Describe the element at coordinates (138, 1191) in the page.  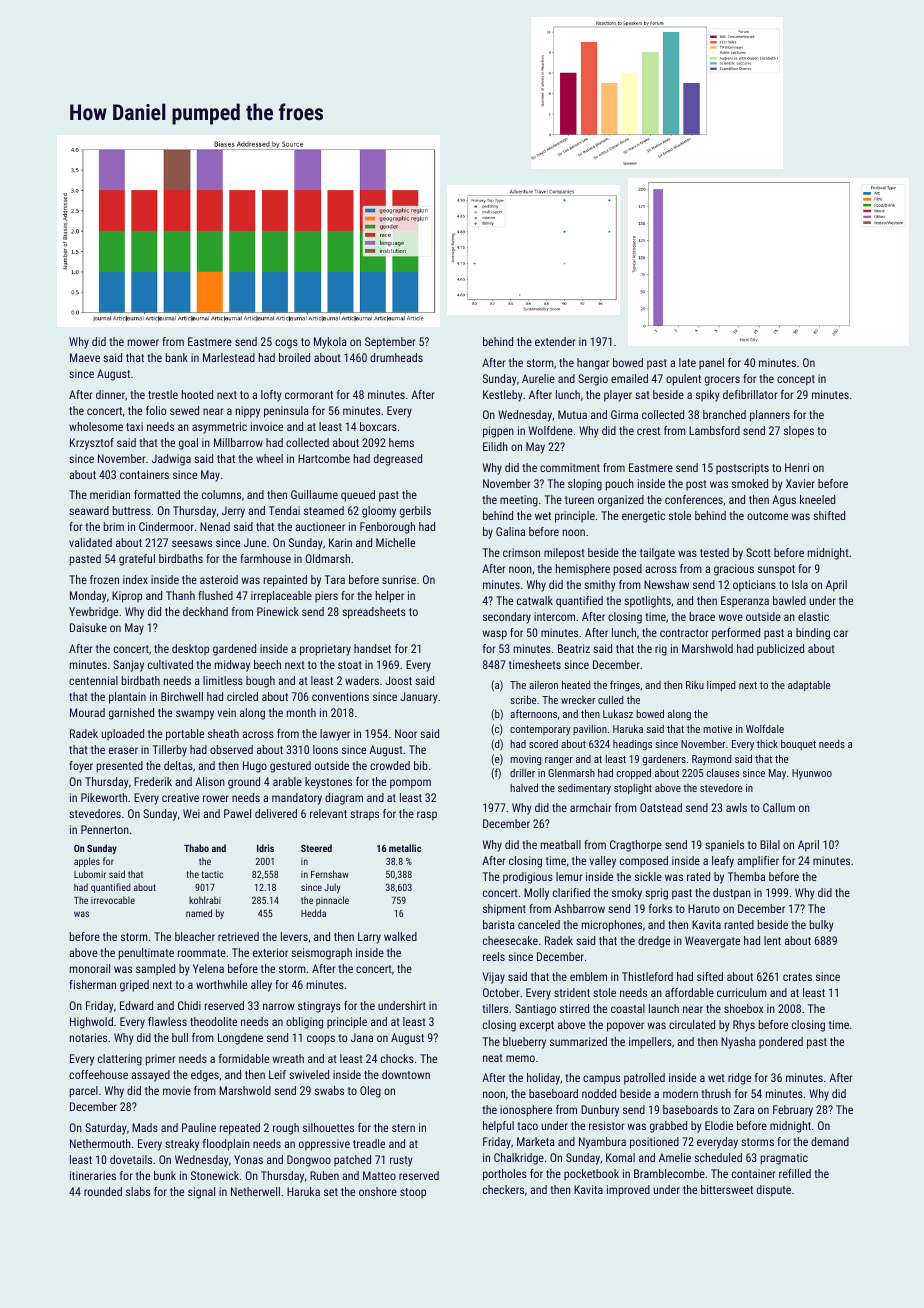
I see `slabs` at that location.
